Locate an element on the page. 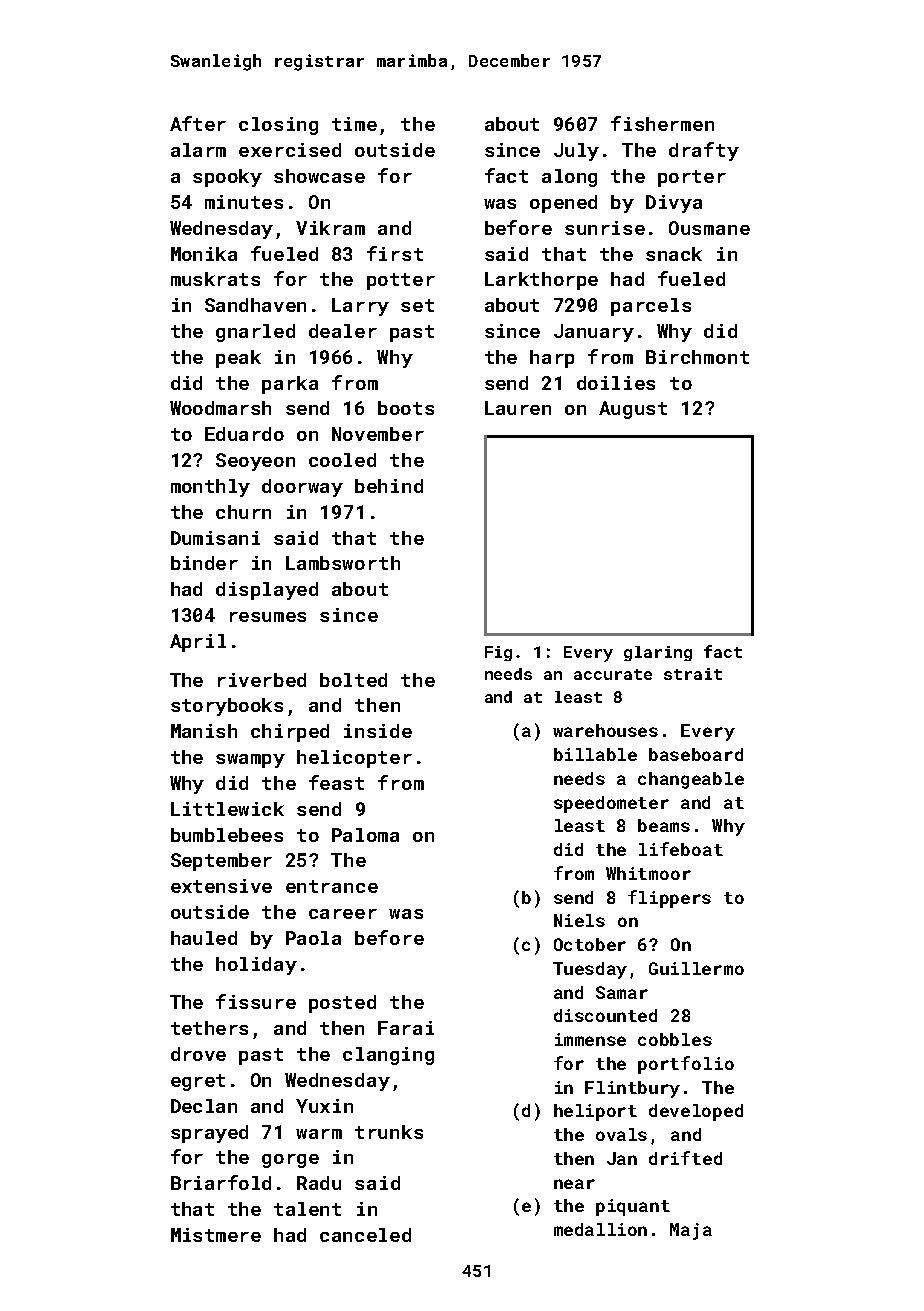  set is located at coordinates (417, 305).
